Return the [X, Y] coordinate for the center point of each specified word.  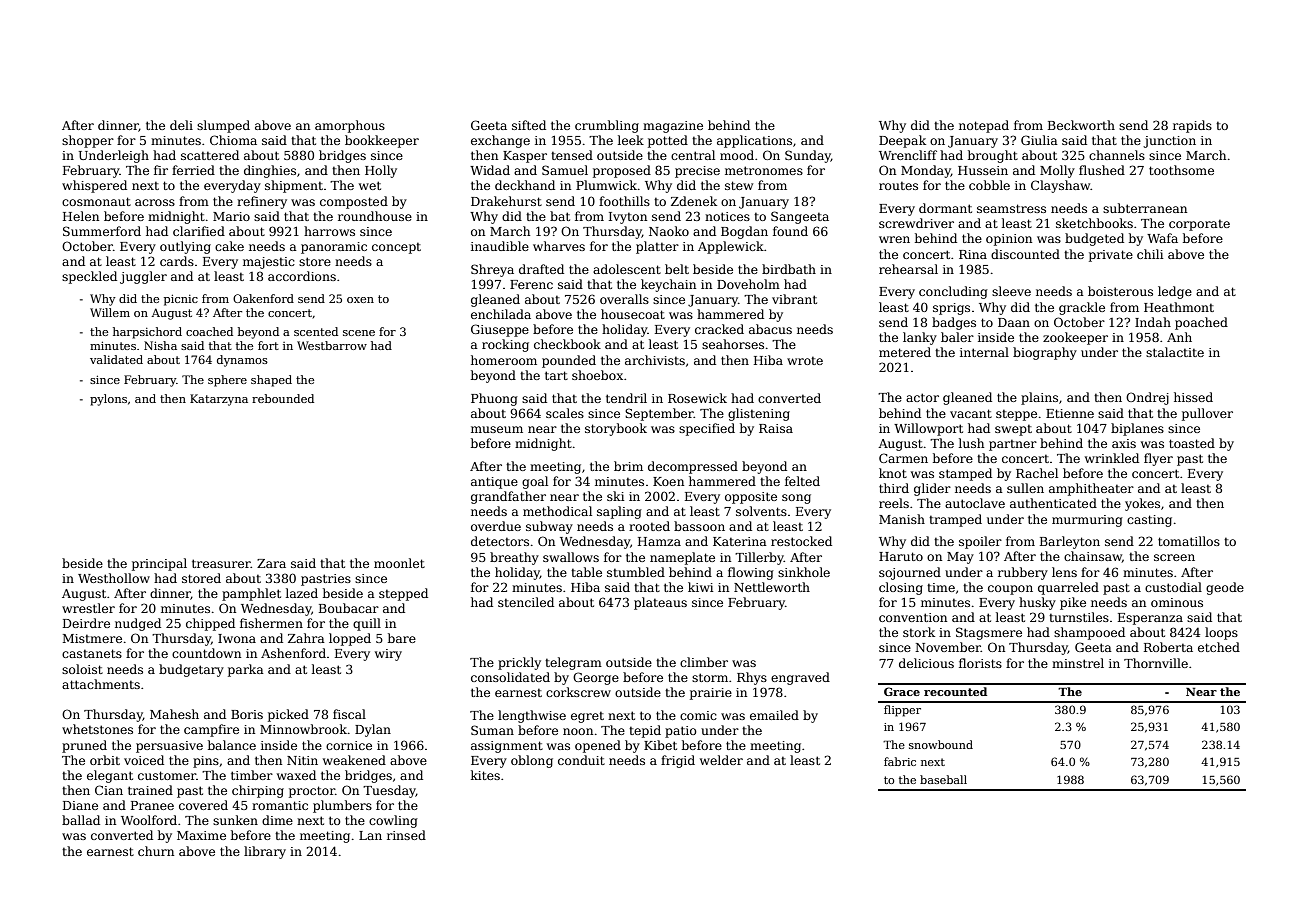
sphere [227, 381]
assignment [507, 747]
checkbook [567, 344]
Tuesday [389, 791]
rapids [1192, 126]
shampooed [1089, 633]
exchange [500, 141]
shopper [88, 141]
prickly [519, 663]
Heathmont [1179, 307]
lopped [350, 639]
